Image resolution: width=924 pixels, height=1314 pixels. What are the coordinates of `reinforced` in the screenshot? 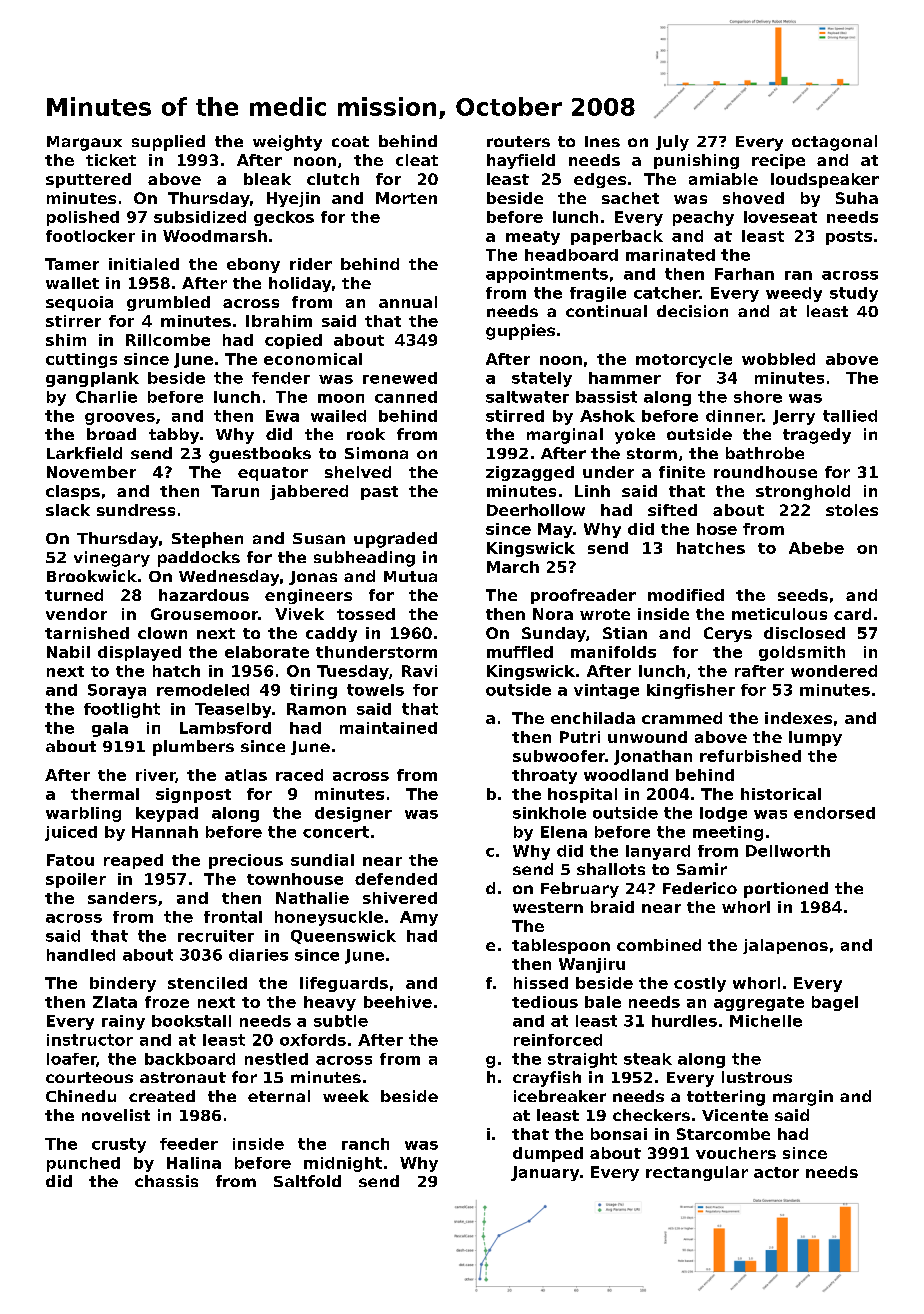 It's located at (558, 1040).
